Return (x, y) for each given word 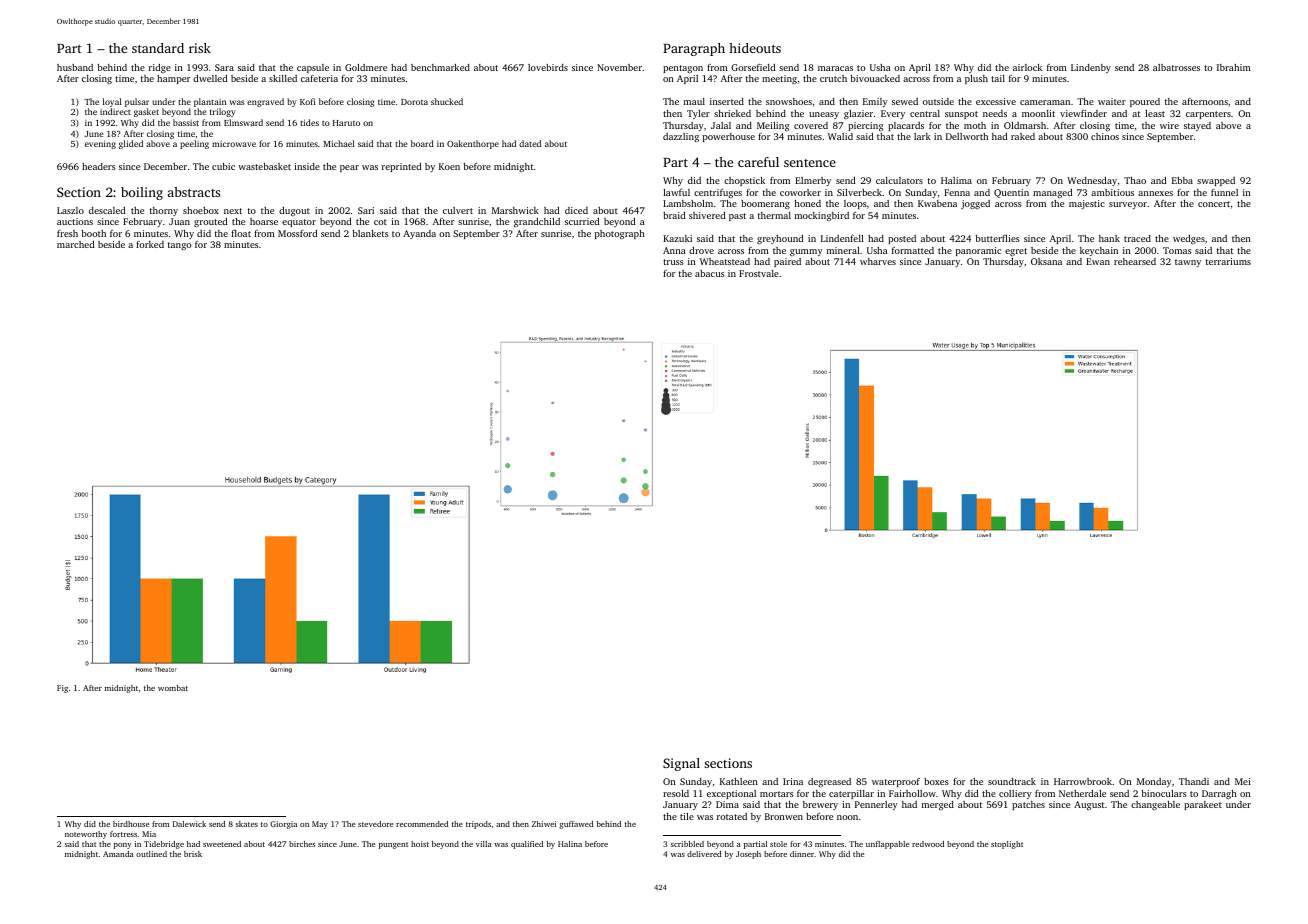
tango (180, 246)
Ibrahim (1234, 67)
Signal (681, 764)
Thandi (1194, 781)
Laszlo (70, 210)
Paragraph (694, 49)
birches (302, 844)
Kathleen (739, 781)
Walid (840, 136)
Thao (1135, 180)
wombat (173, 688)
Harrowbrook (1083, 781)
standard (158, 48)
